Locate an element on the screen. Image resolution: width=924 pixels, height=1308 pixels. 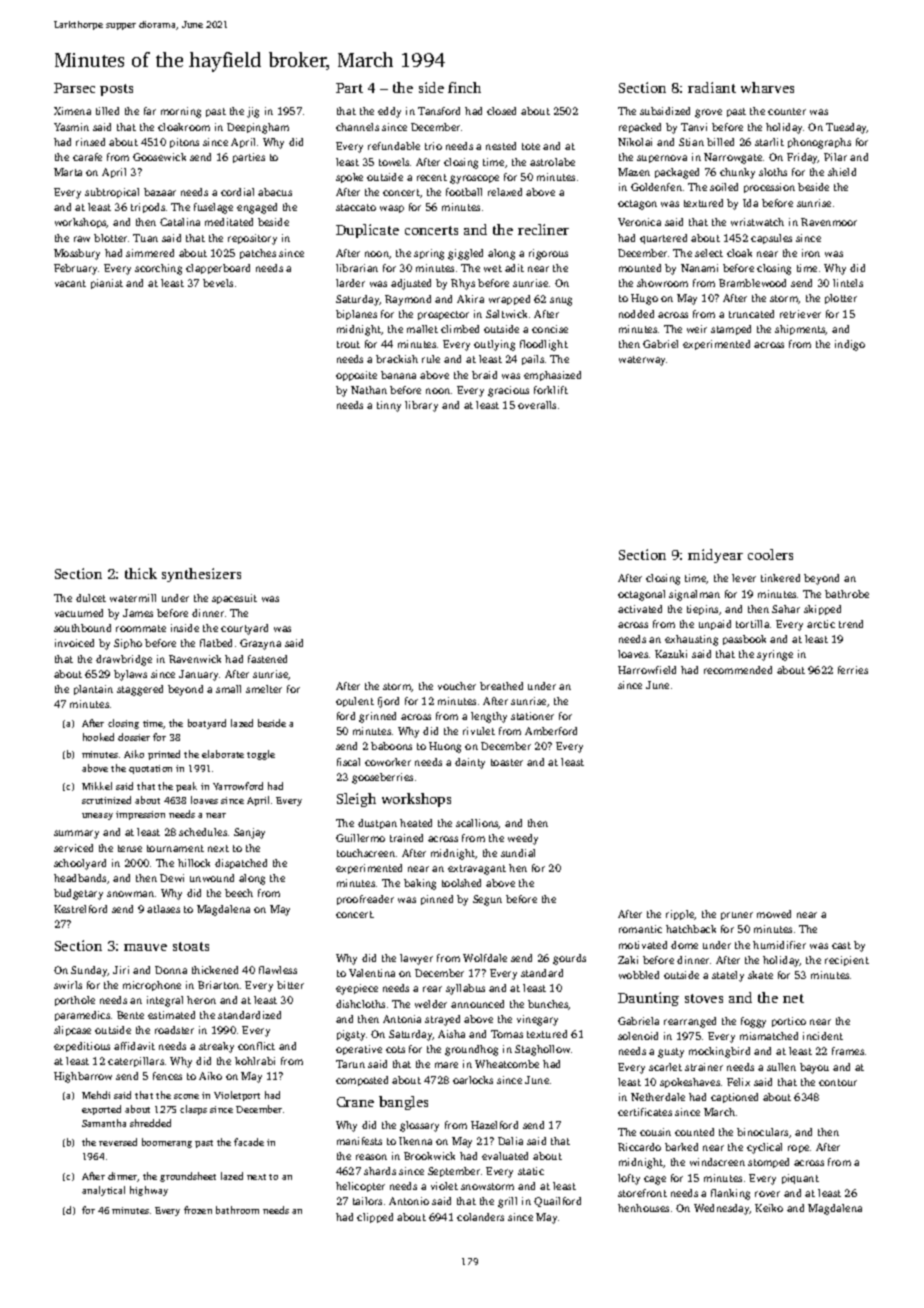
spacesuit is located at coordinates (234, 599).
